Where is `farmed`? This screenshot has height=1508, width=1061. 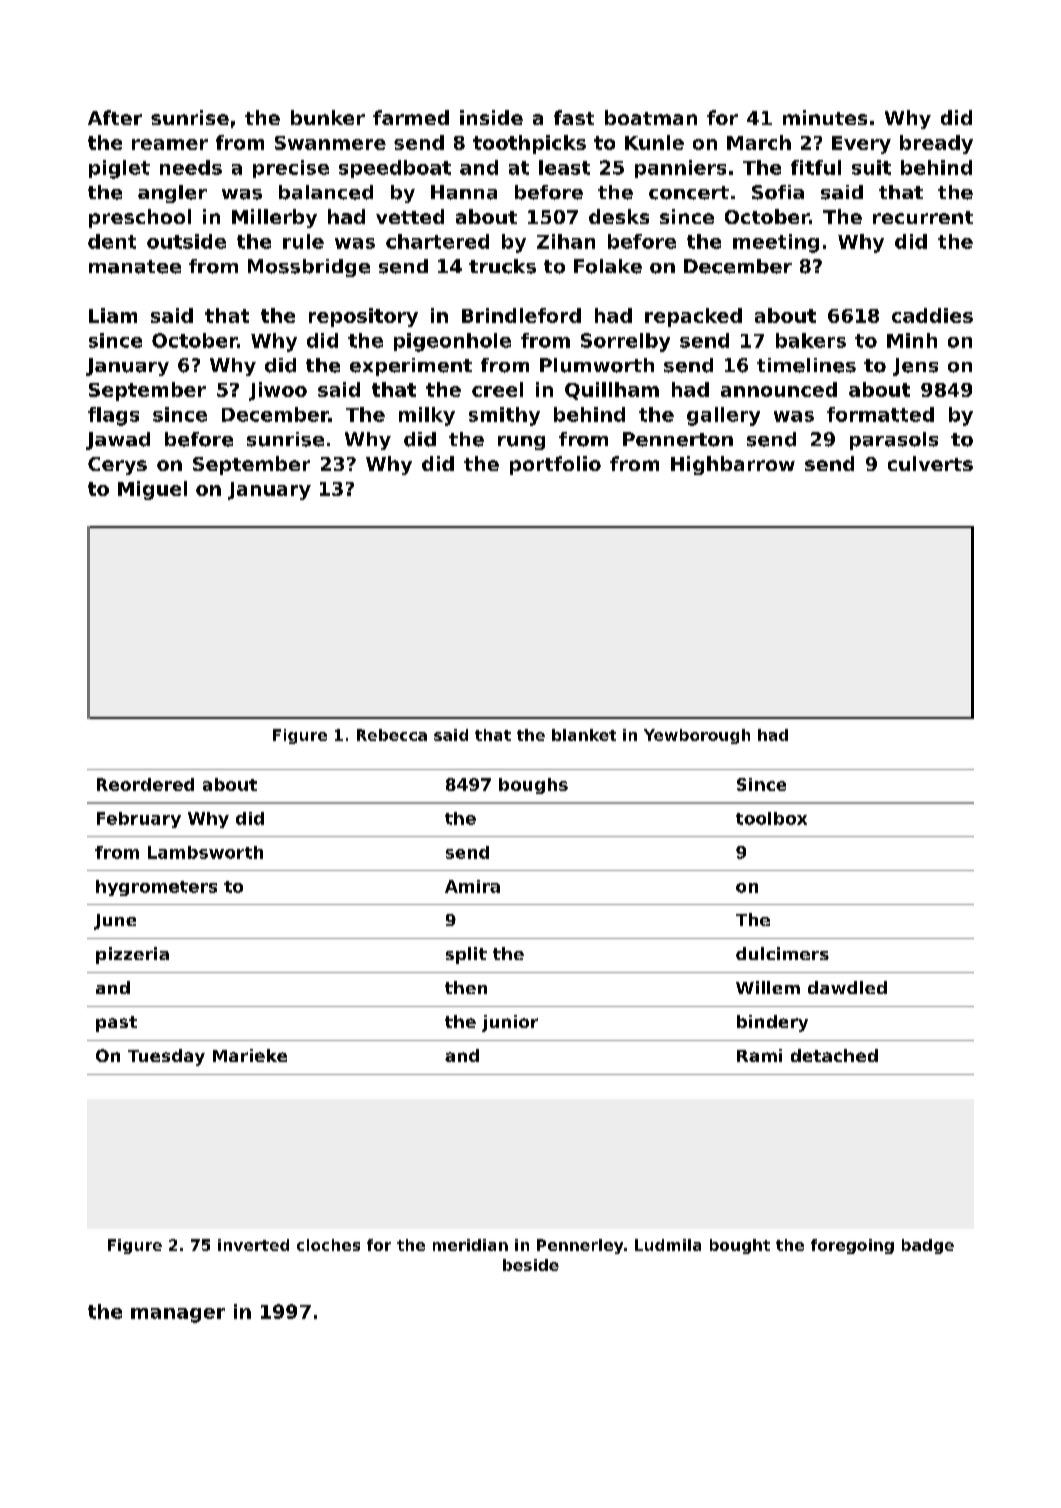 farmed is located at coordinates (411, 117).
